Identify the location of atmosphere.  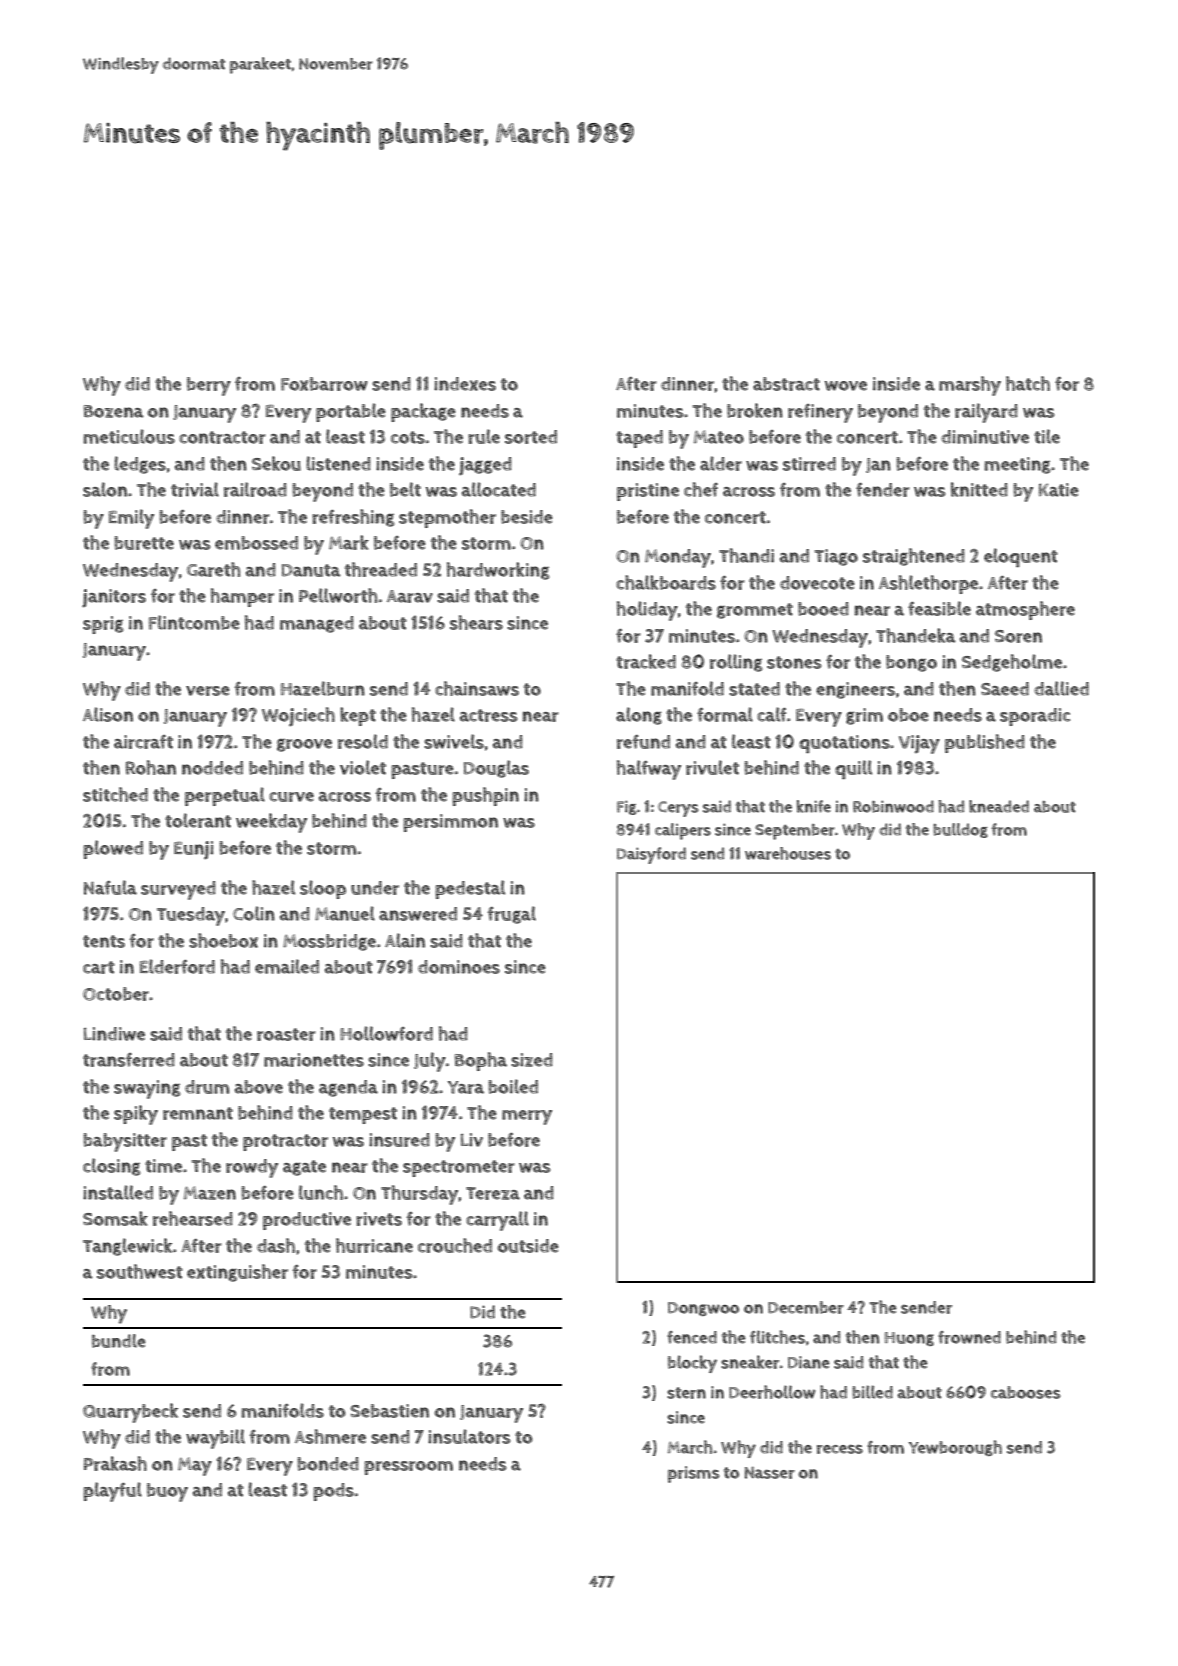
(1025, 610).
